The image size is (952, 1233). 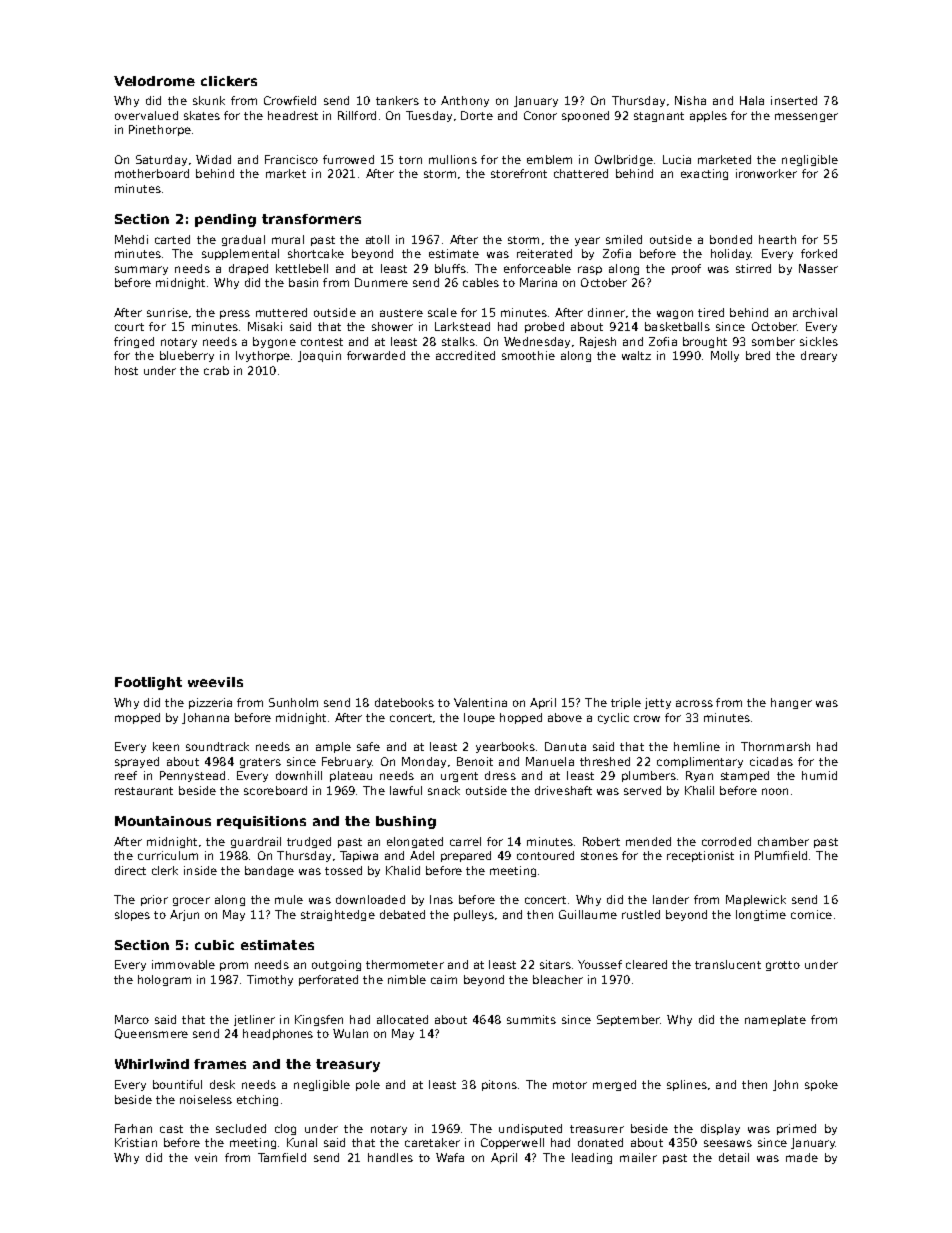 I want to click on overvalued, so click(x=146, y=115).
